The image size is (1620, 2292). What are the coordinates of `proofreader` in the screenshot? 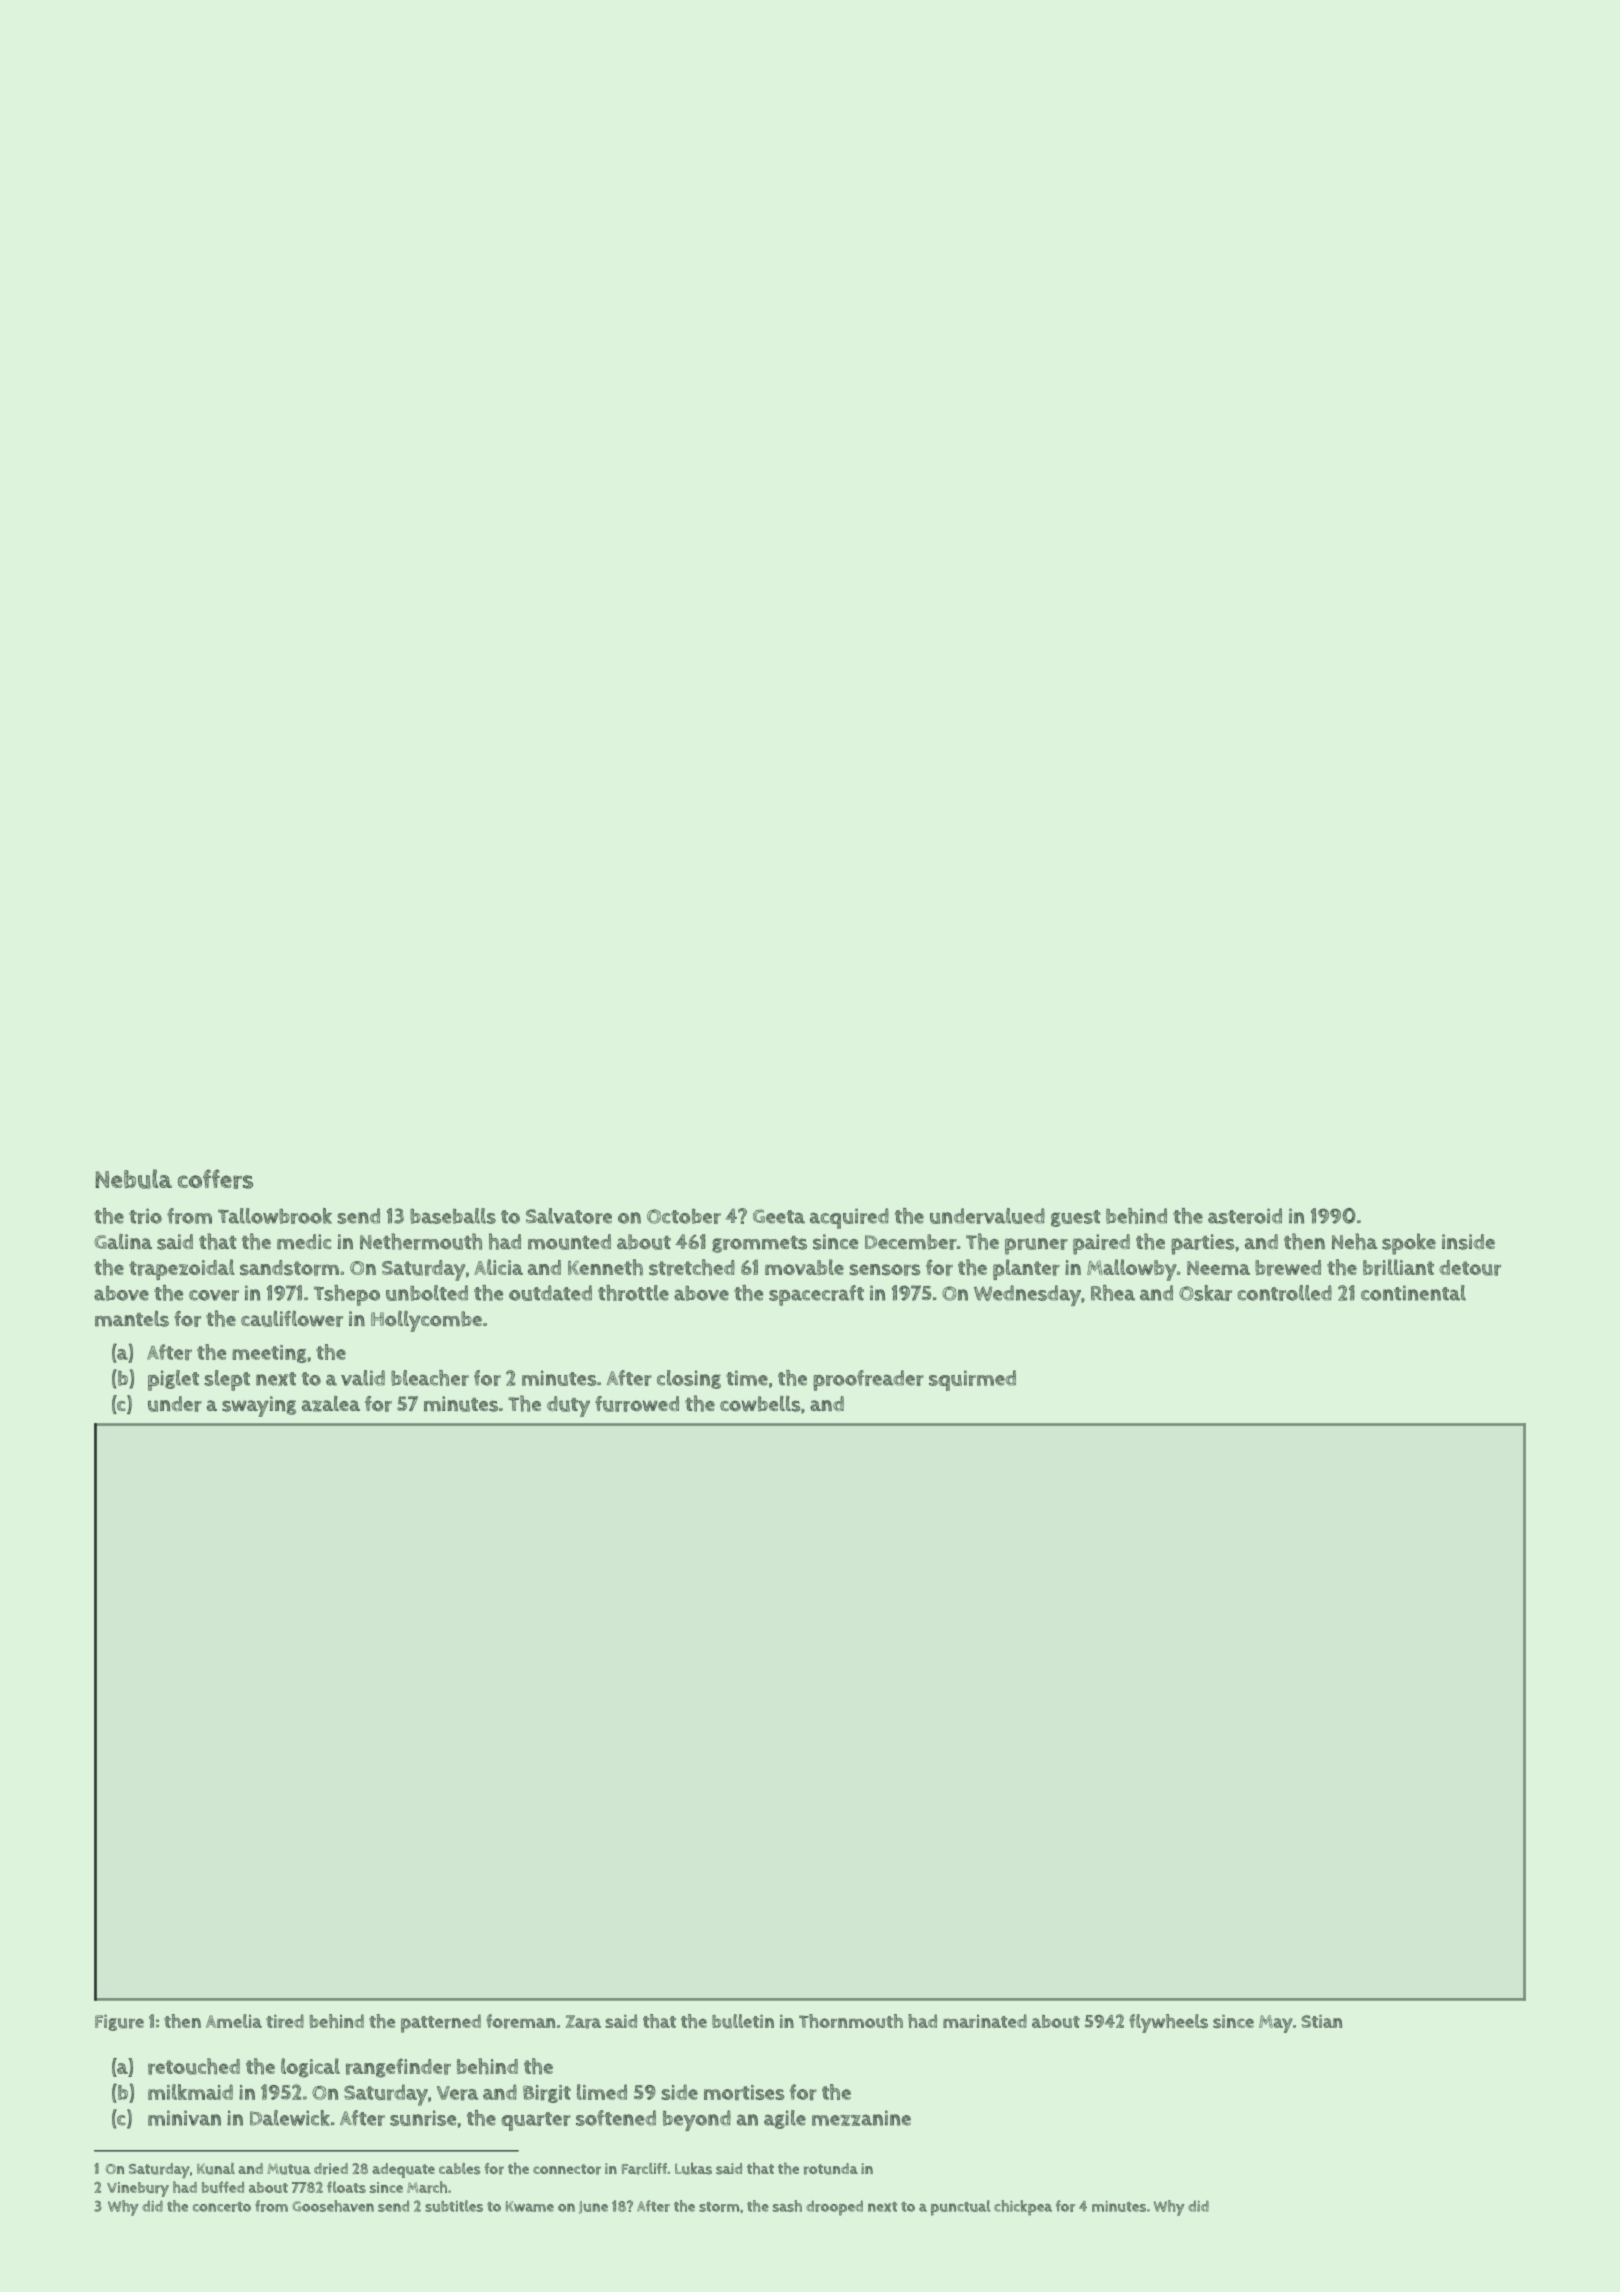 It's located at (868, 1380).
